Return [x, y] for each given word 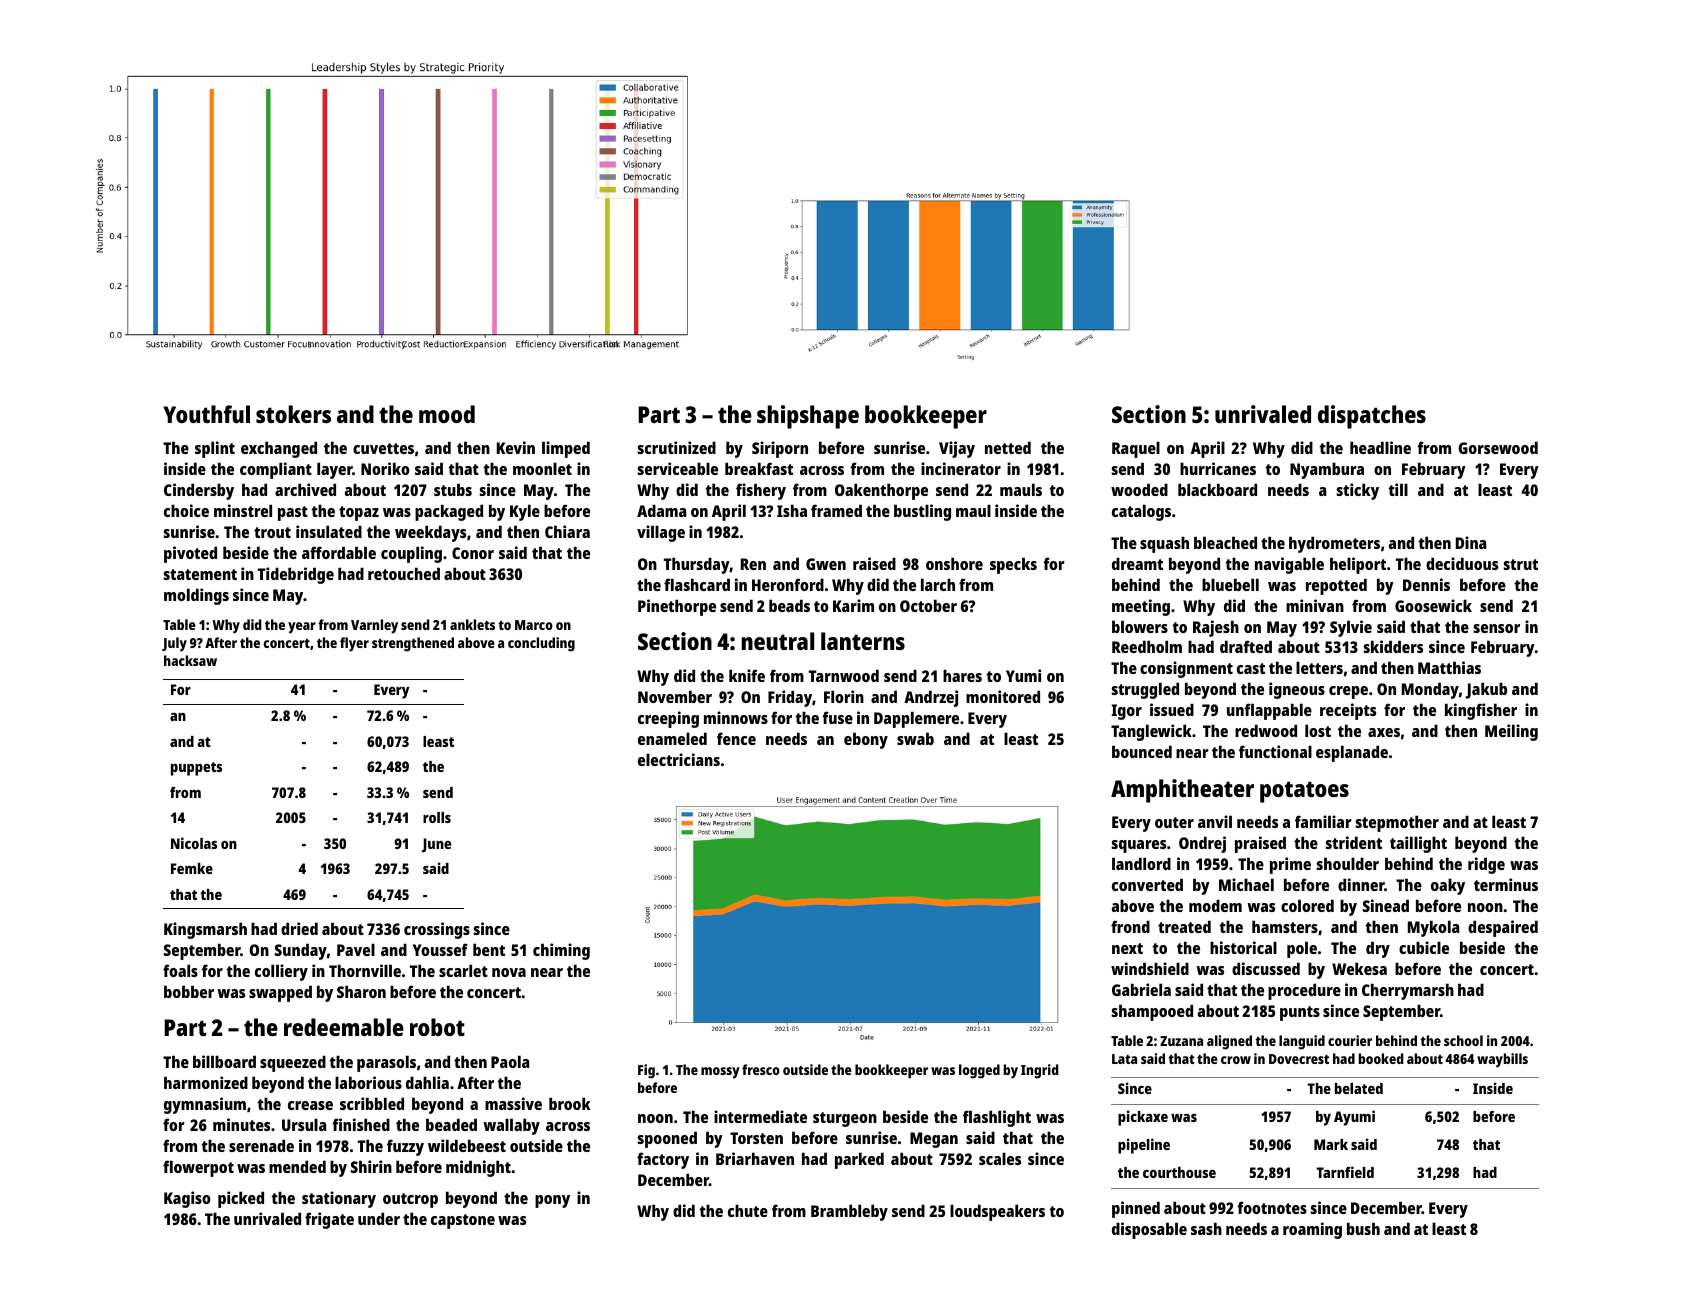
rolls [437, 817]
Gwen [826, 564]
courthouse [1179, 1172]
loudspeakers [997, 1212]
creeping [668, 719]
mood [447, 414]
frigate [329, 1220]
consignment [1186, 669]
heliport [1358, 565]
